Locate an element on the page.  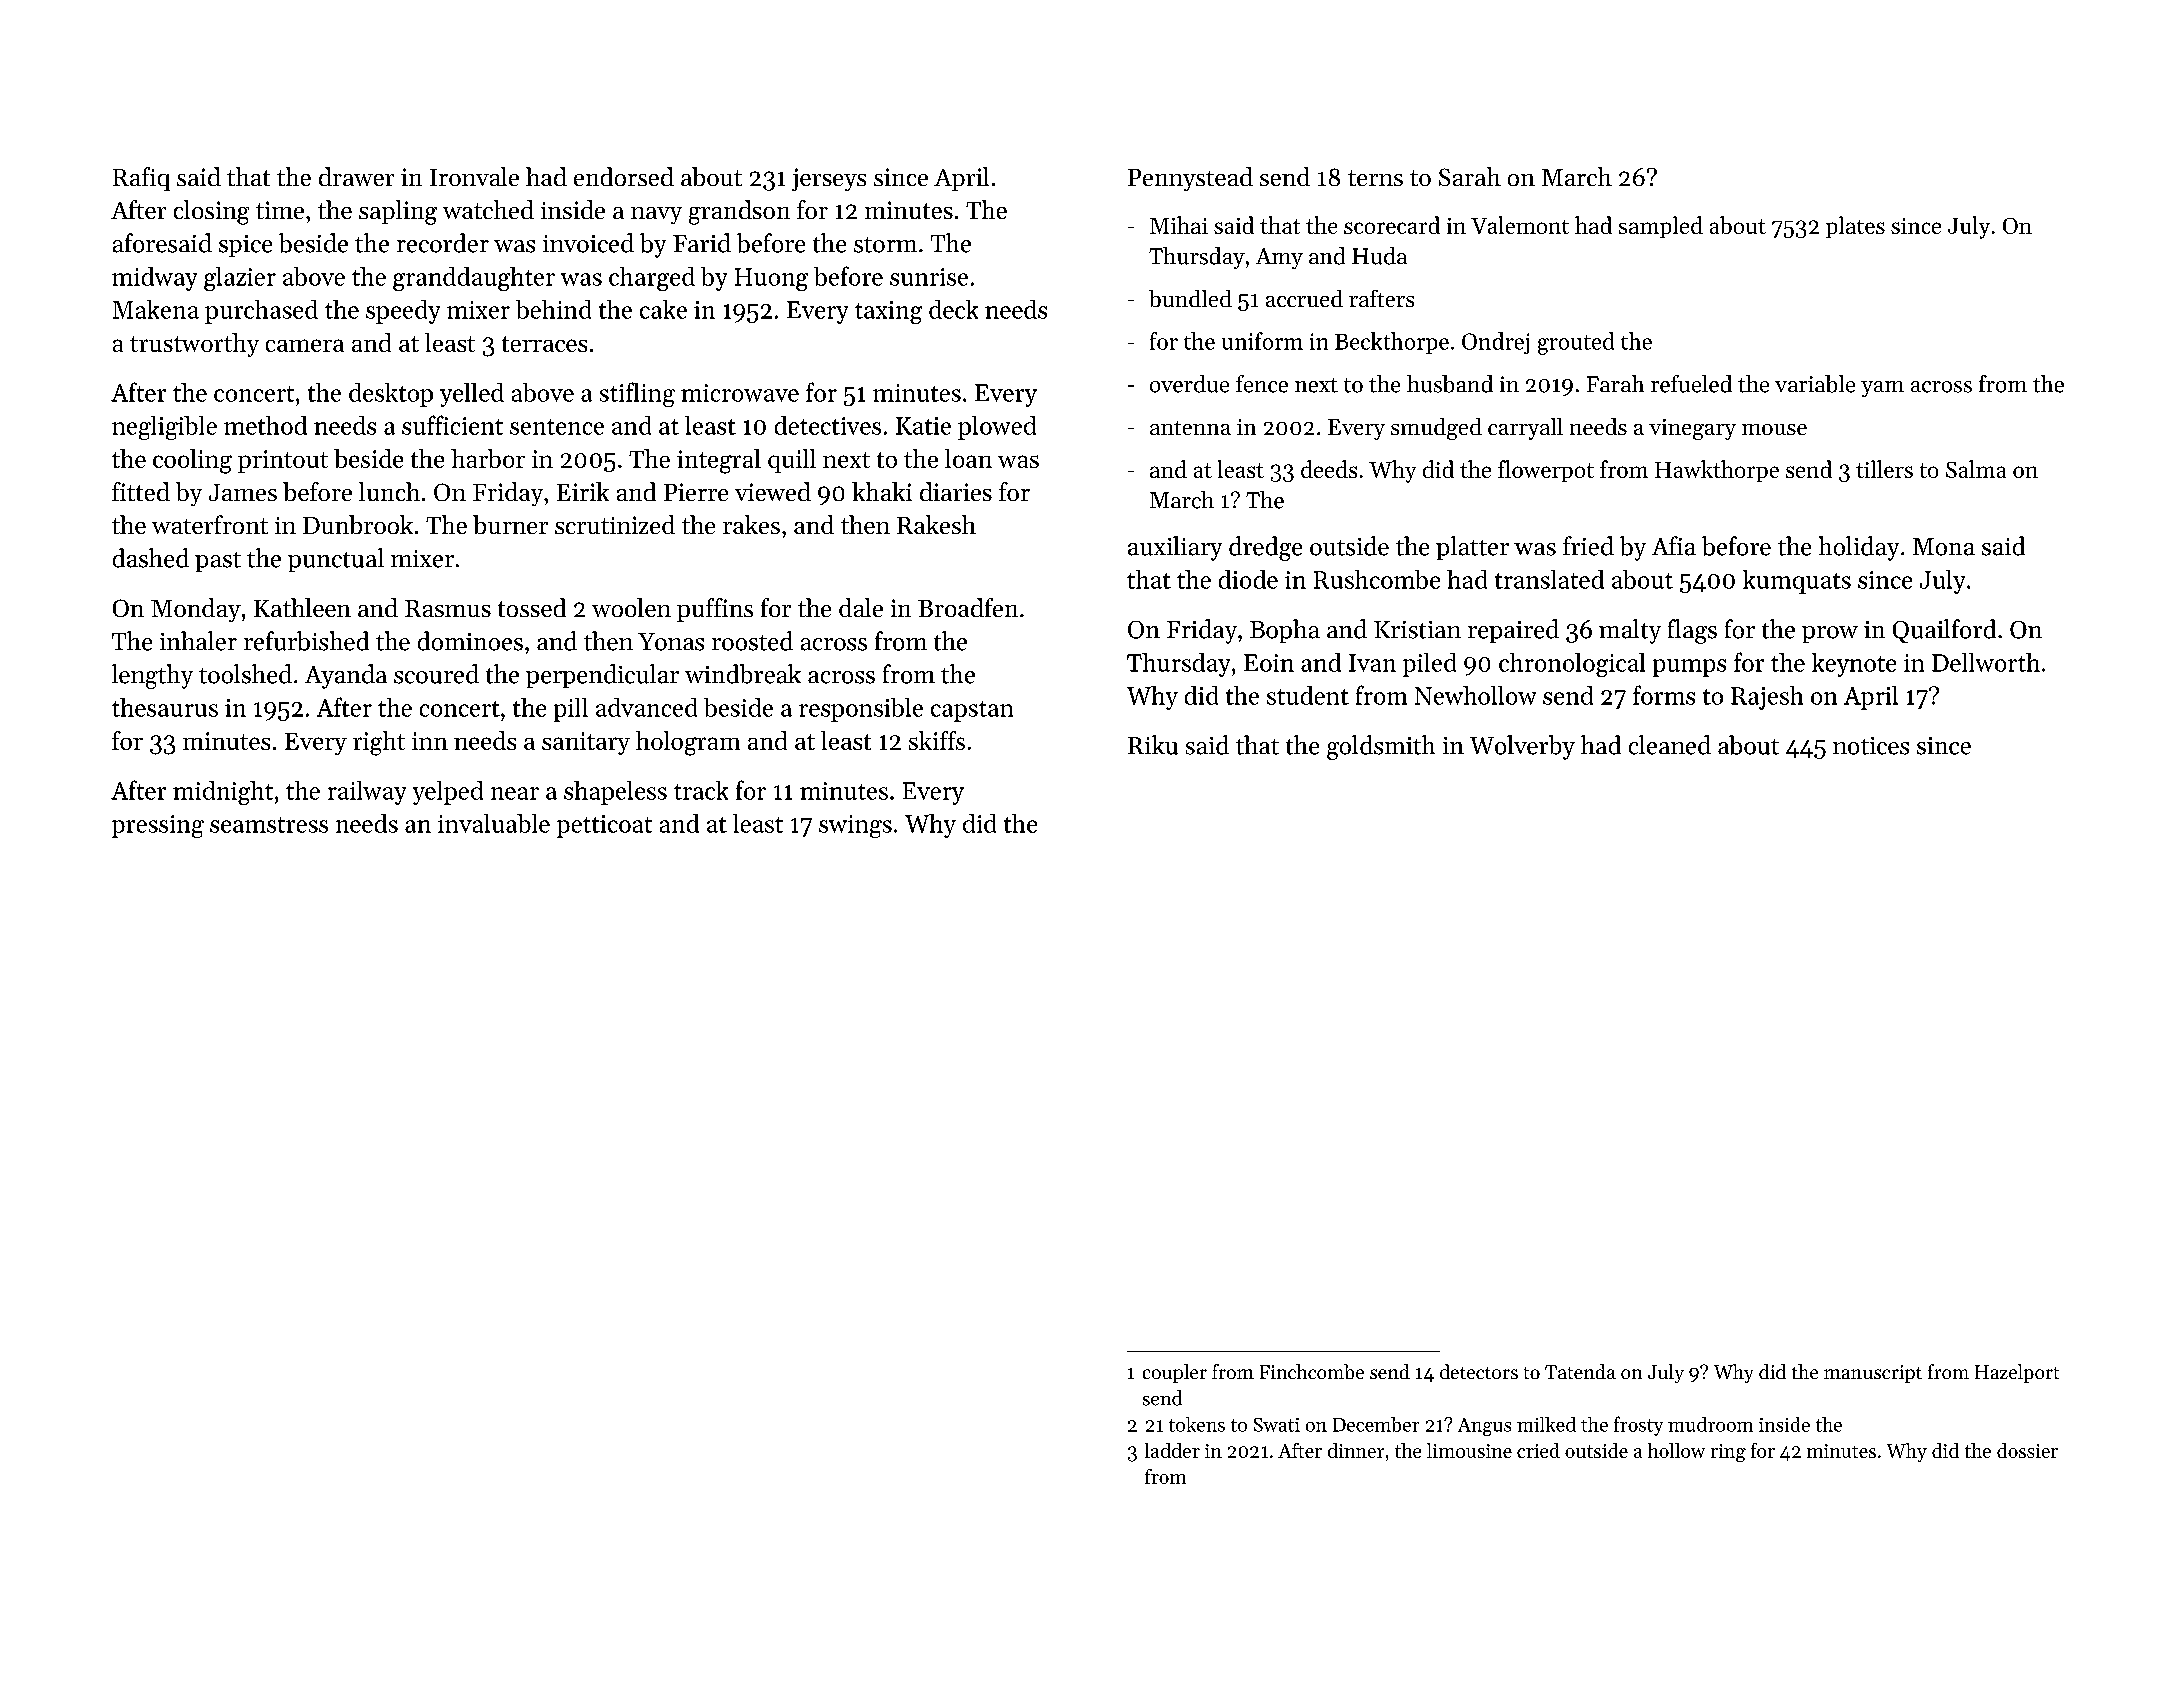
swings is located at coordinates (855, 826).
